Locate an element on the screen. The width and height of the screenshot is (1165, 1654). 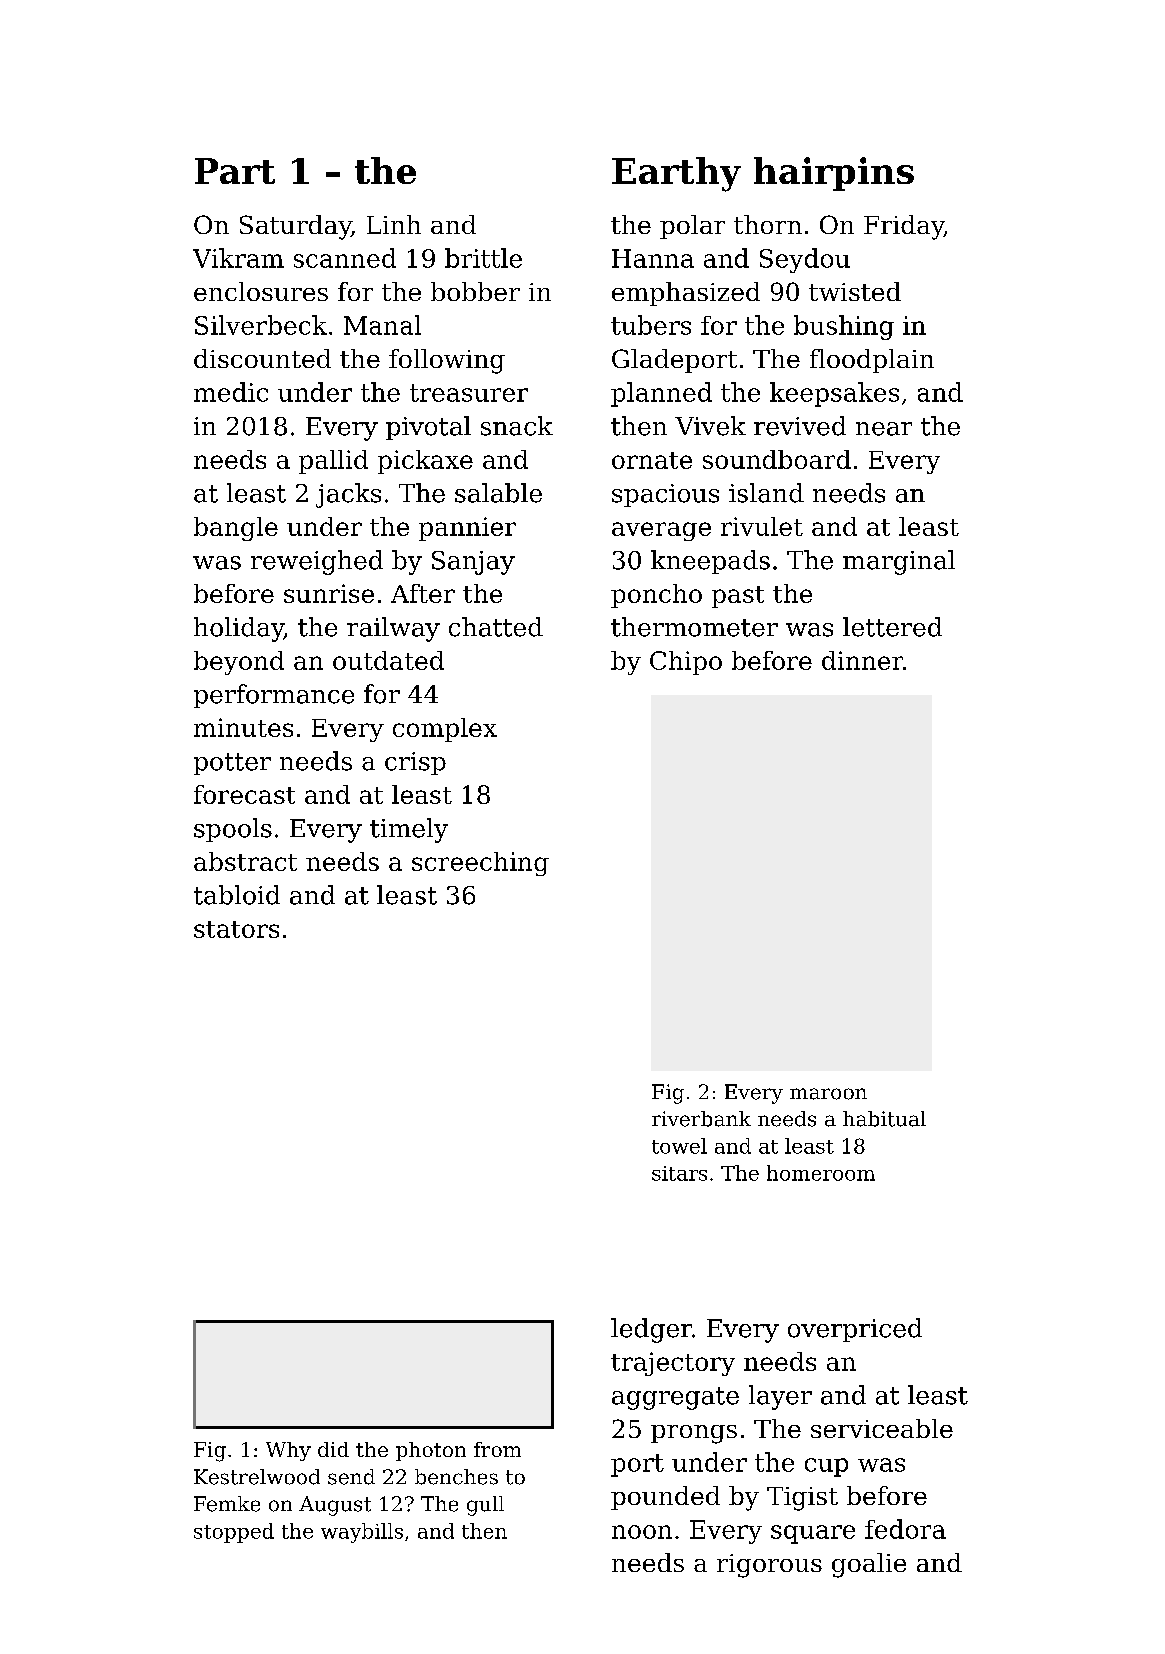
Earthy is located at coordinates (676, 174).
